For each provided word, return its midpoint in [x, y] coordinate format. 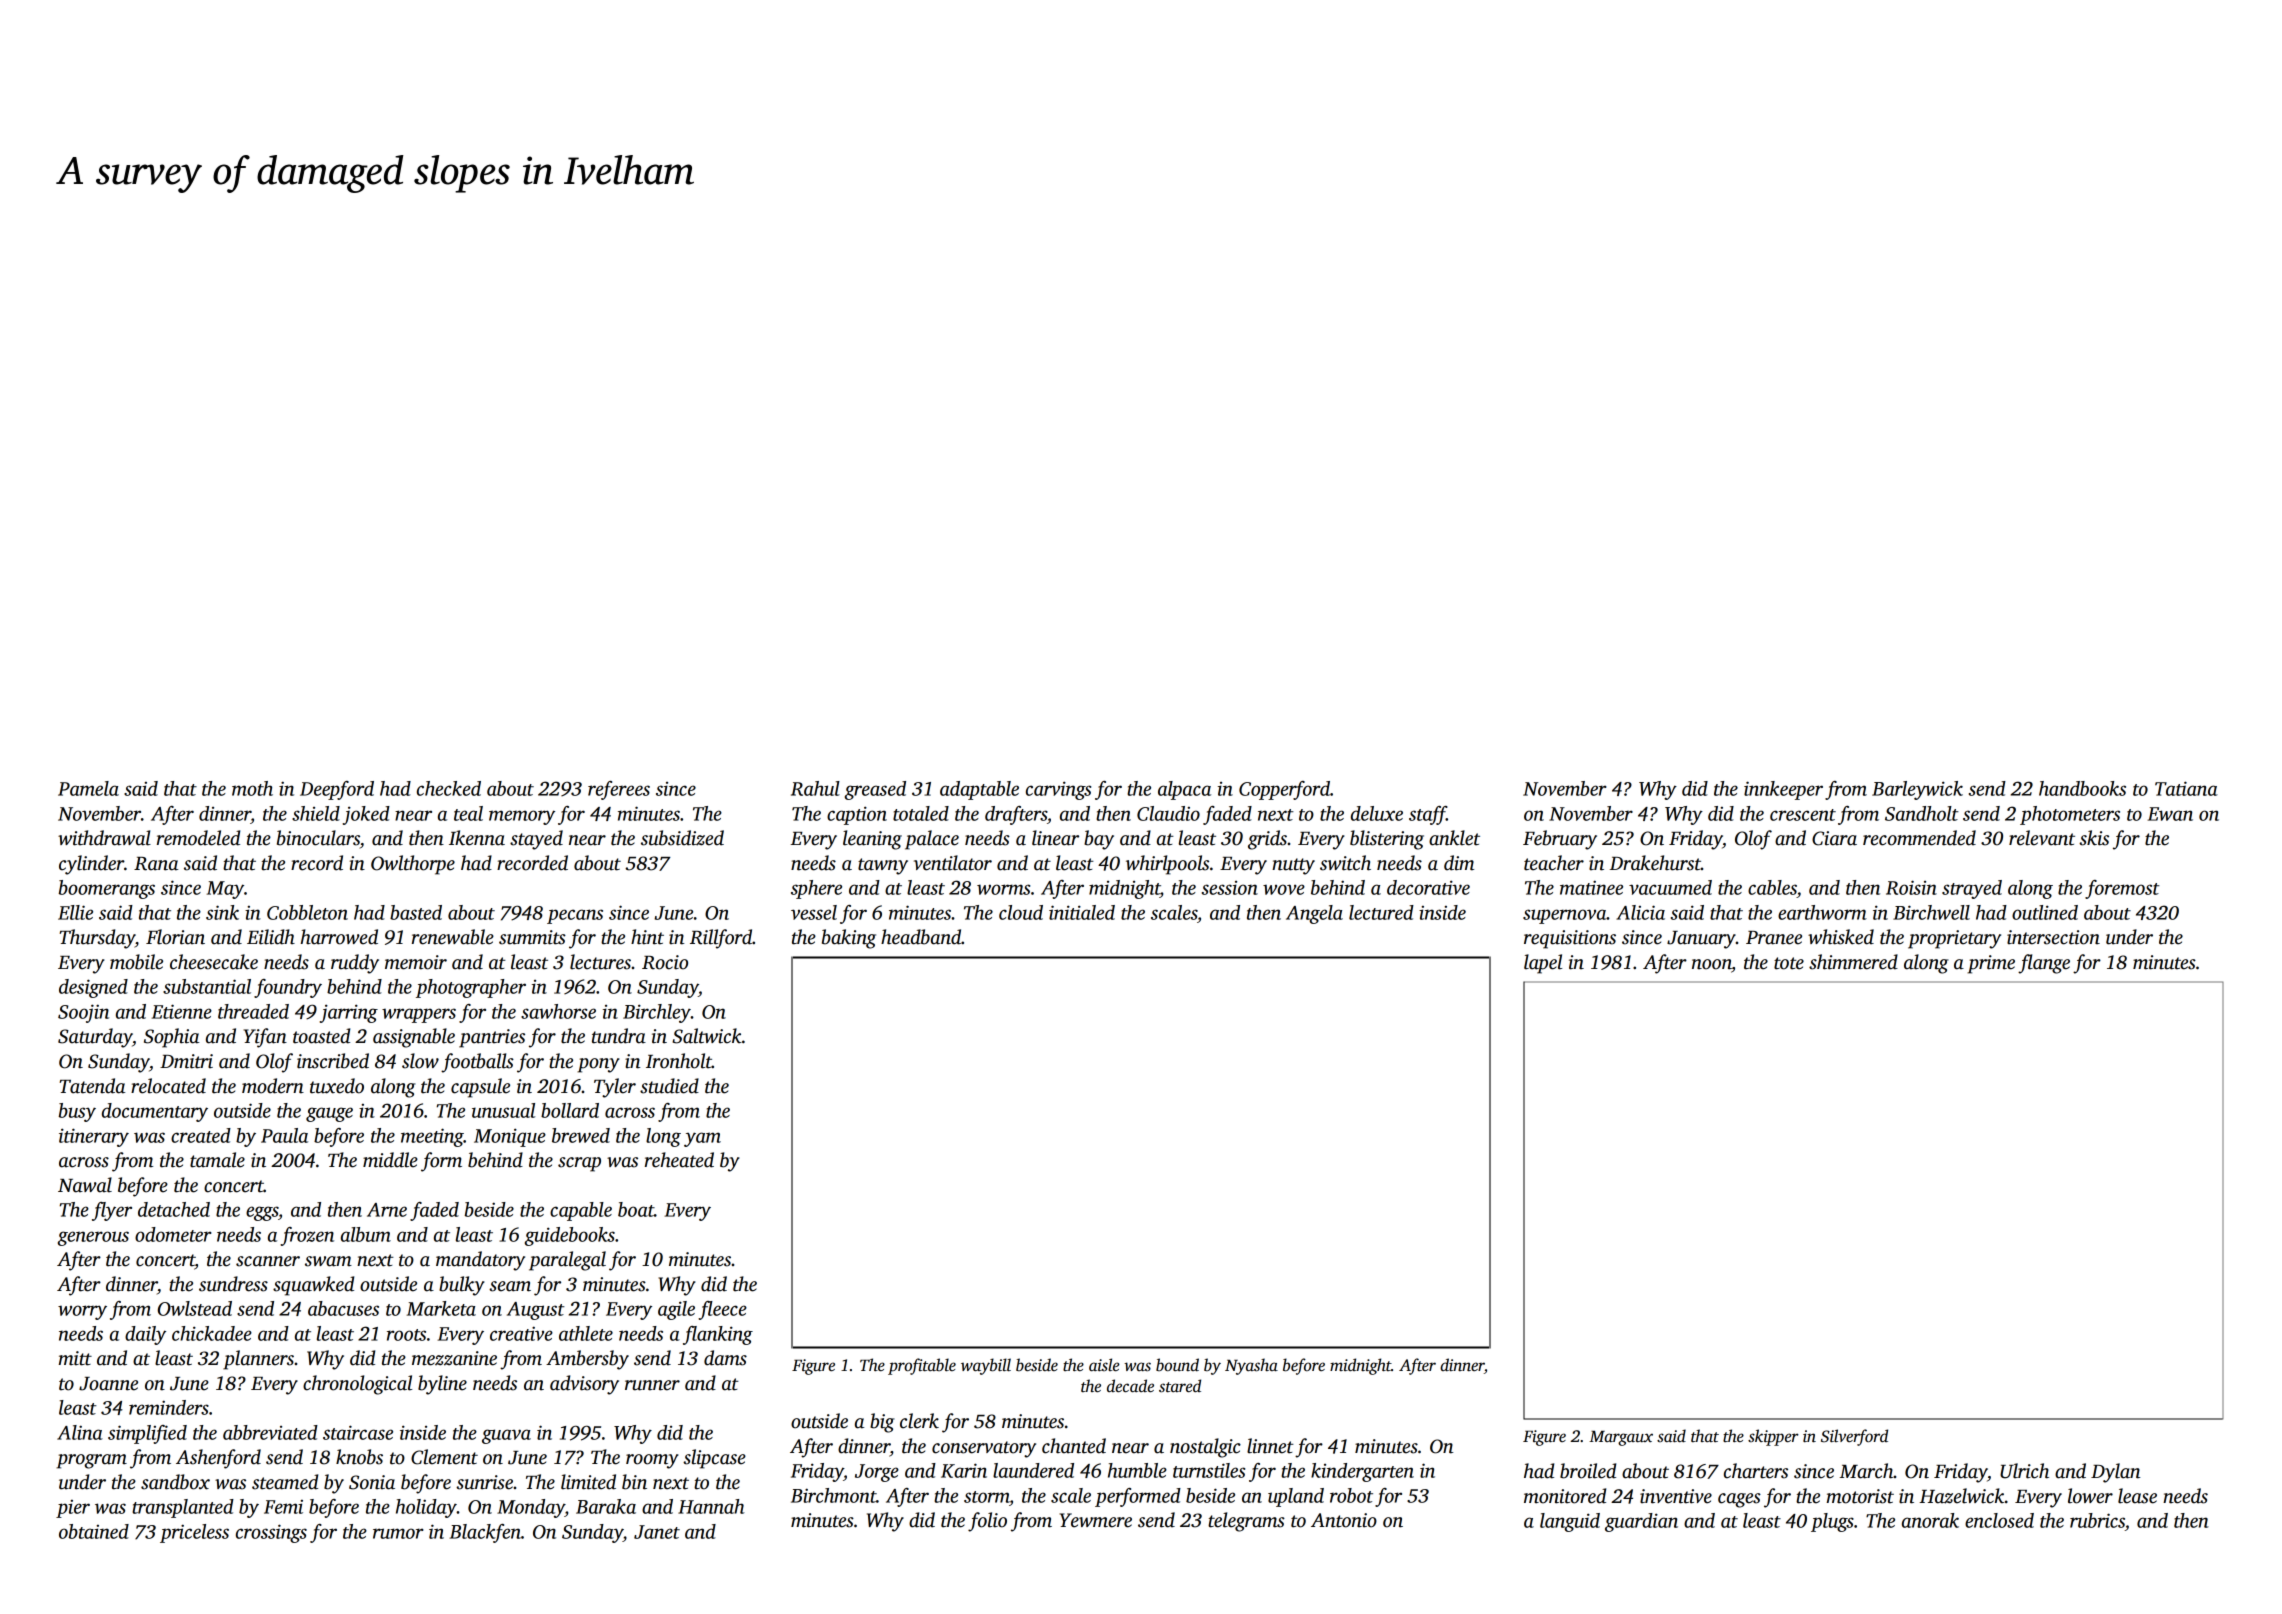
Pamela [88, 788]
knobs [359, 1457]
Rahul [815, 788]
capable [581, 1211]
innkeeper [1783, 790]
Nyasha [1251, 1366]
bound [1177, 1364]
